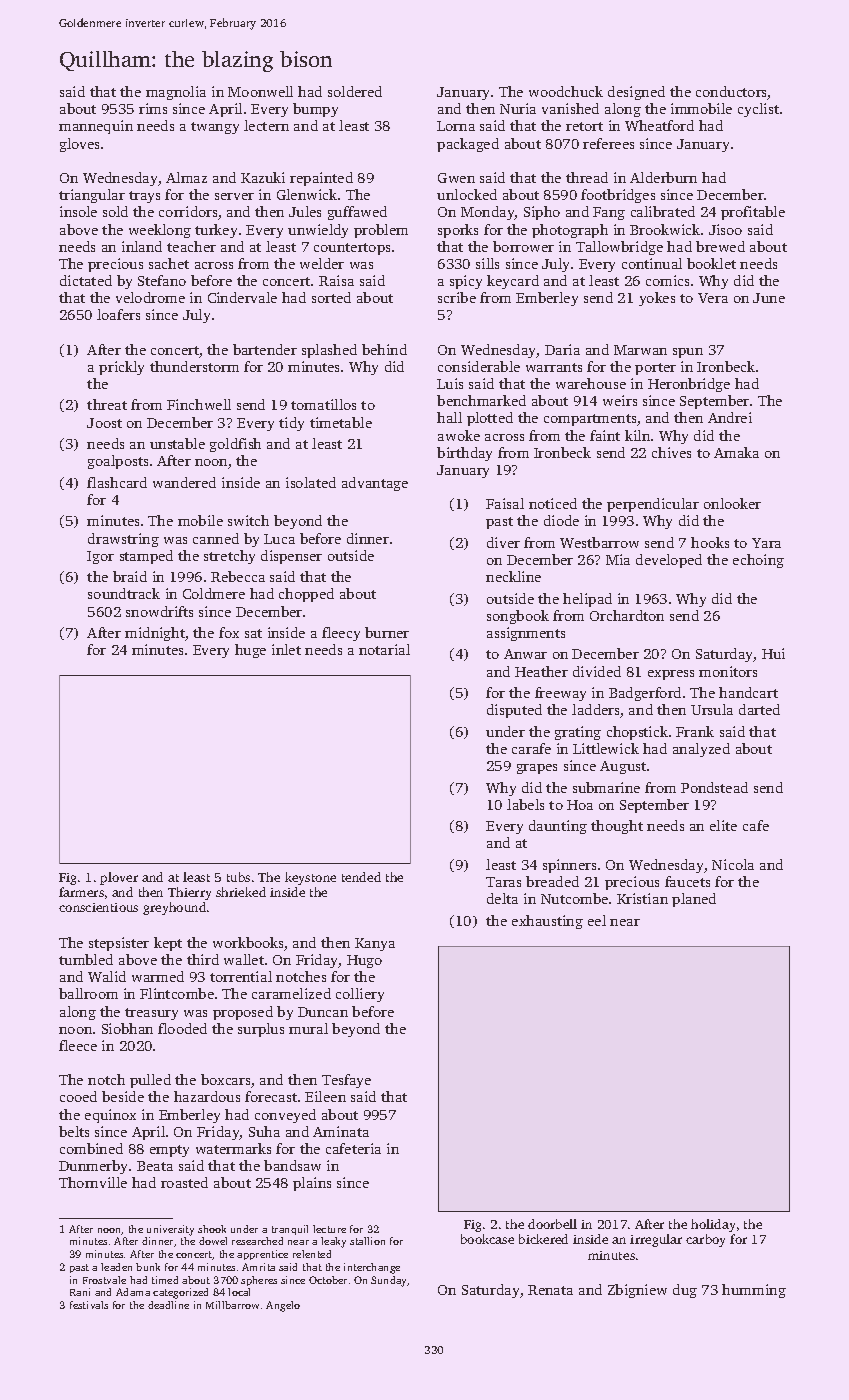  What do you see at coordinates (701, 750) in the image?
I see `analyzed` at bounding box center [701, 750].
